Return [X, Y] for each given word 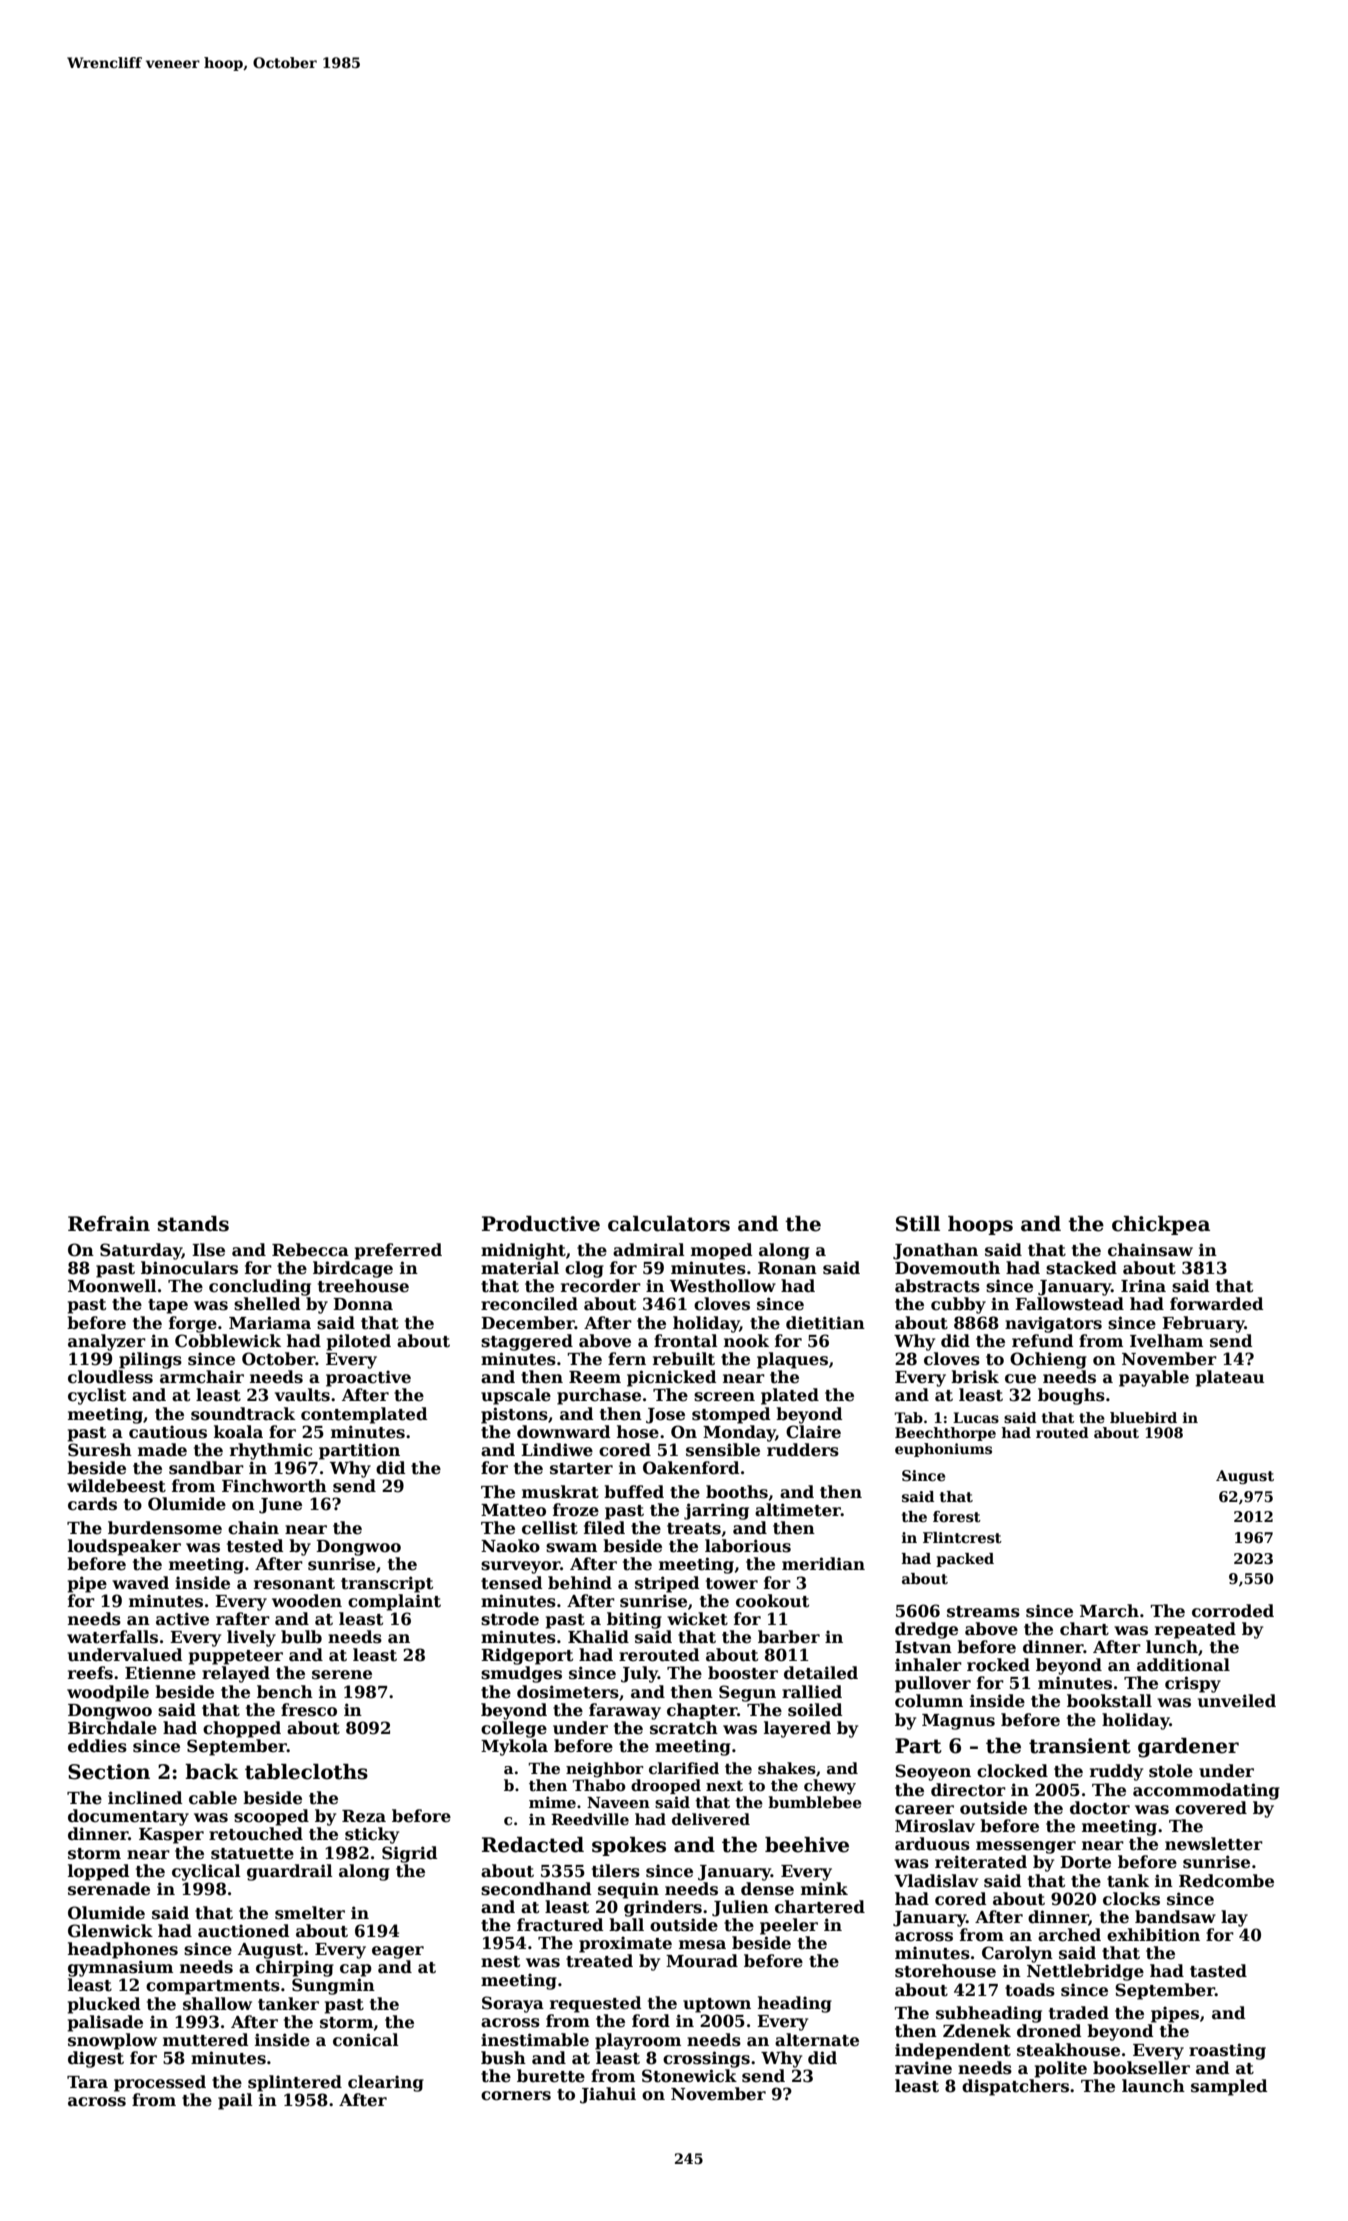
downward [564, 1432]
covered [1211, 1808]
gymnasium [120, 1968]
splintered [295, 2083]
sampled [1229, 2087]
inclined [145, 1798]
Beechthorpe [945, 1434]
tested [255, 1546]
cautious [168, 1432]
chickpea [1161, 1225]
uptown [717, 2005]
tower [732, 1584]
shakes [787, 1768]
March [1109, 1611]
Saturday [141, 1251]
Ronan [787, 1268]
